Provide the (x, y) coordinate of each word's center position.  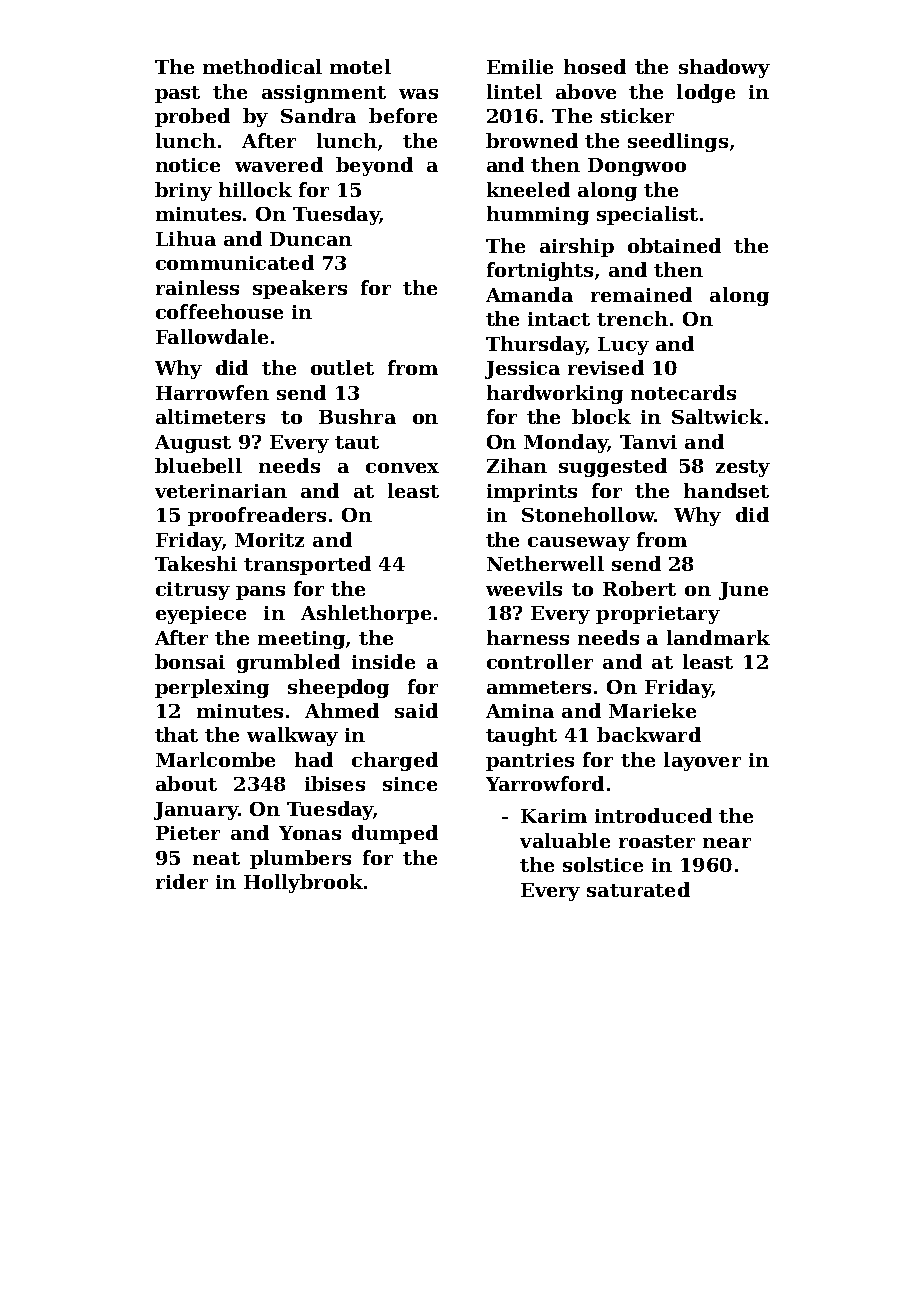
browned (532, 140)
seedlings (678, 142)
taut (357, 442)
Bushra (357, 416)
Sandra (318, 115)
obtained (674, 245)
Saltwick (717, 416)
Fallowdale (212, 336)
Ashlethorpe (366, 614)
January (196, 811)
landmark (718, 637)
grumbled (288, 663)
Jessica (522, 370)
